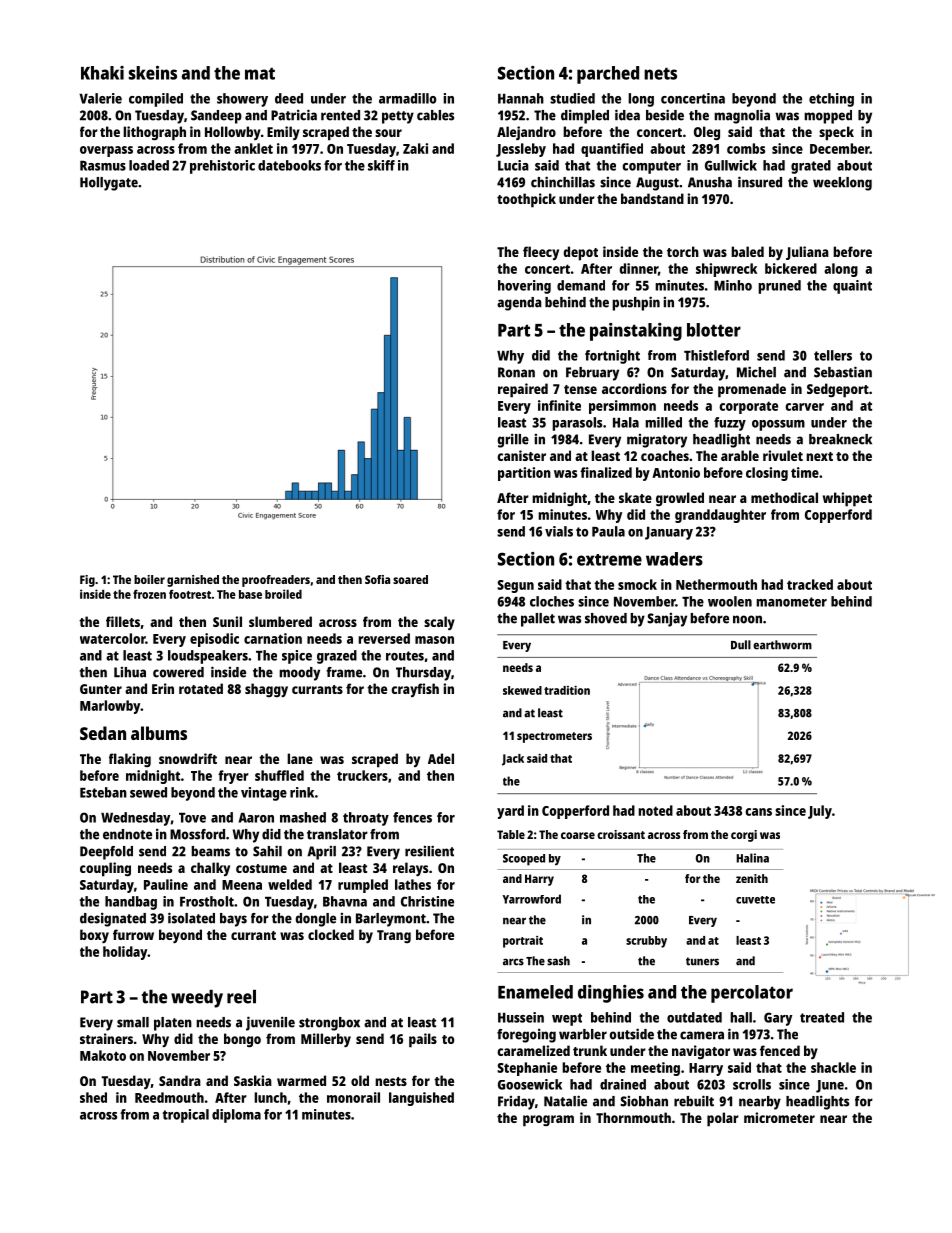  What do you see at coordinates (755, 900) in the document?
I see `cuvette` at bounding box center [755, 900].
